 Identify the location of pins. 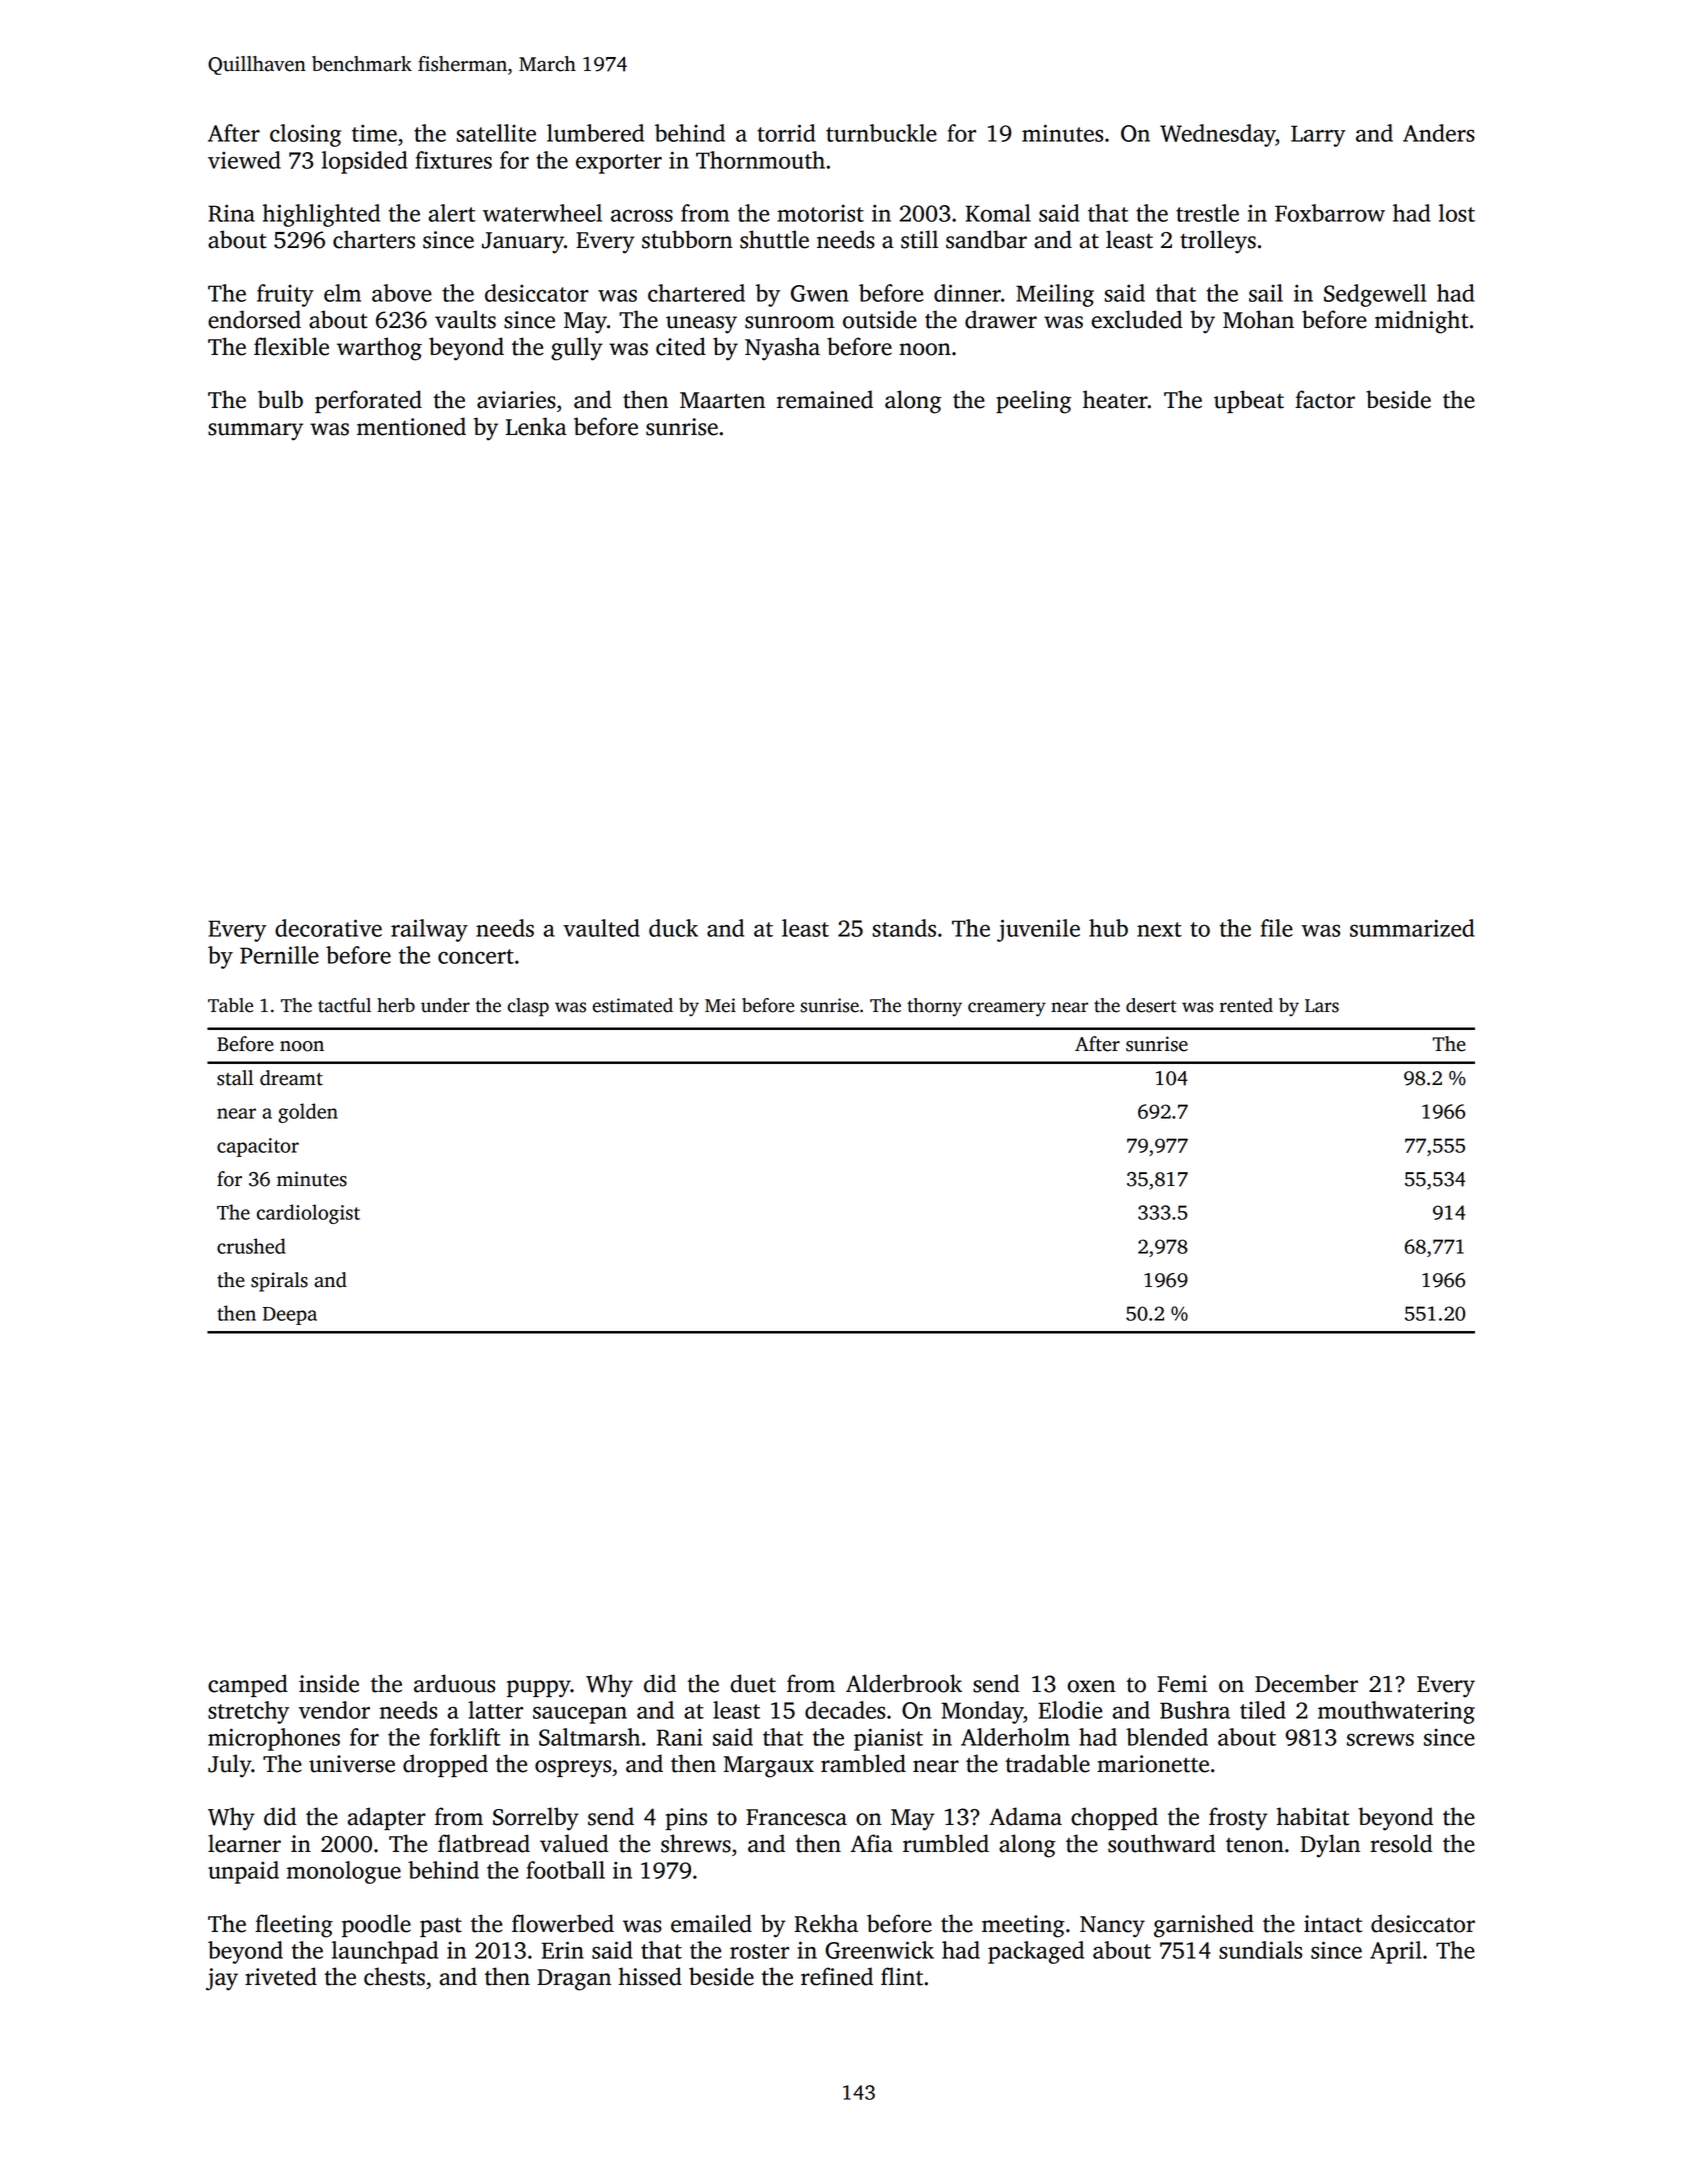
(686, 1819).
